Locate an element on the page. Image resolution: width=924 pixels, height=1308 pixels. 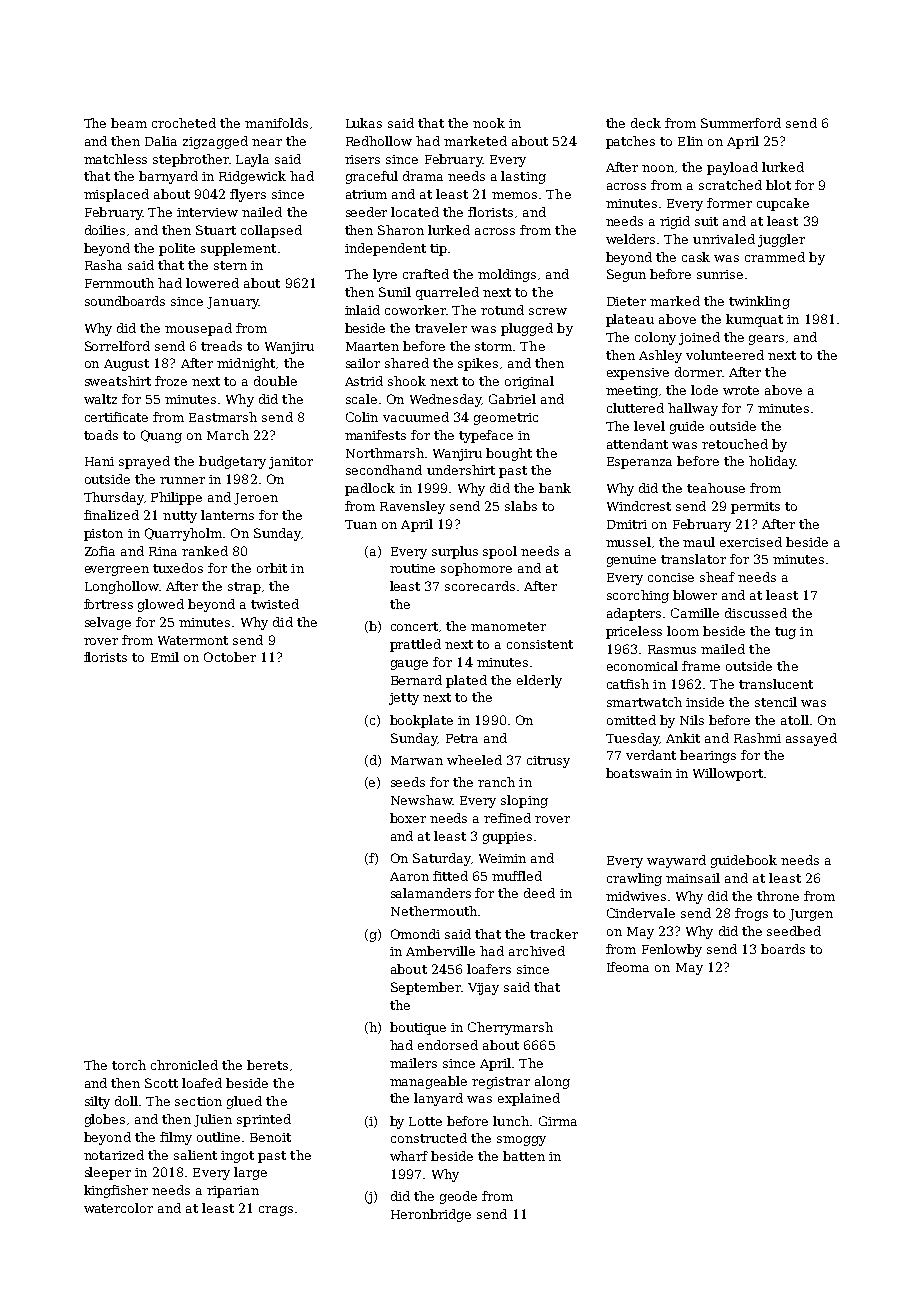
routine is located at coordinates (412, 568).
